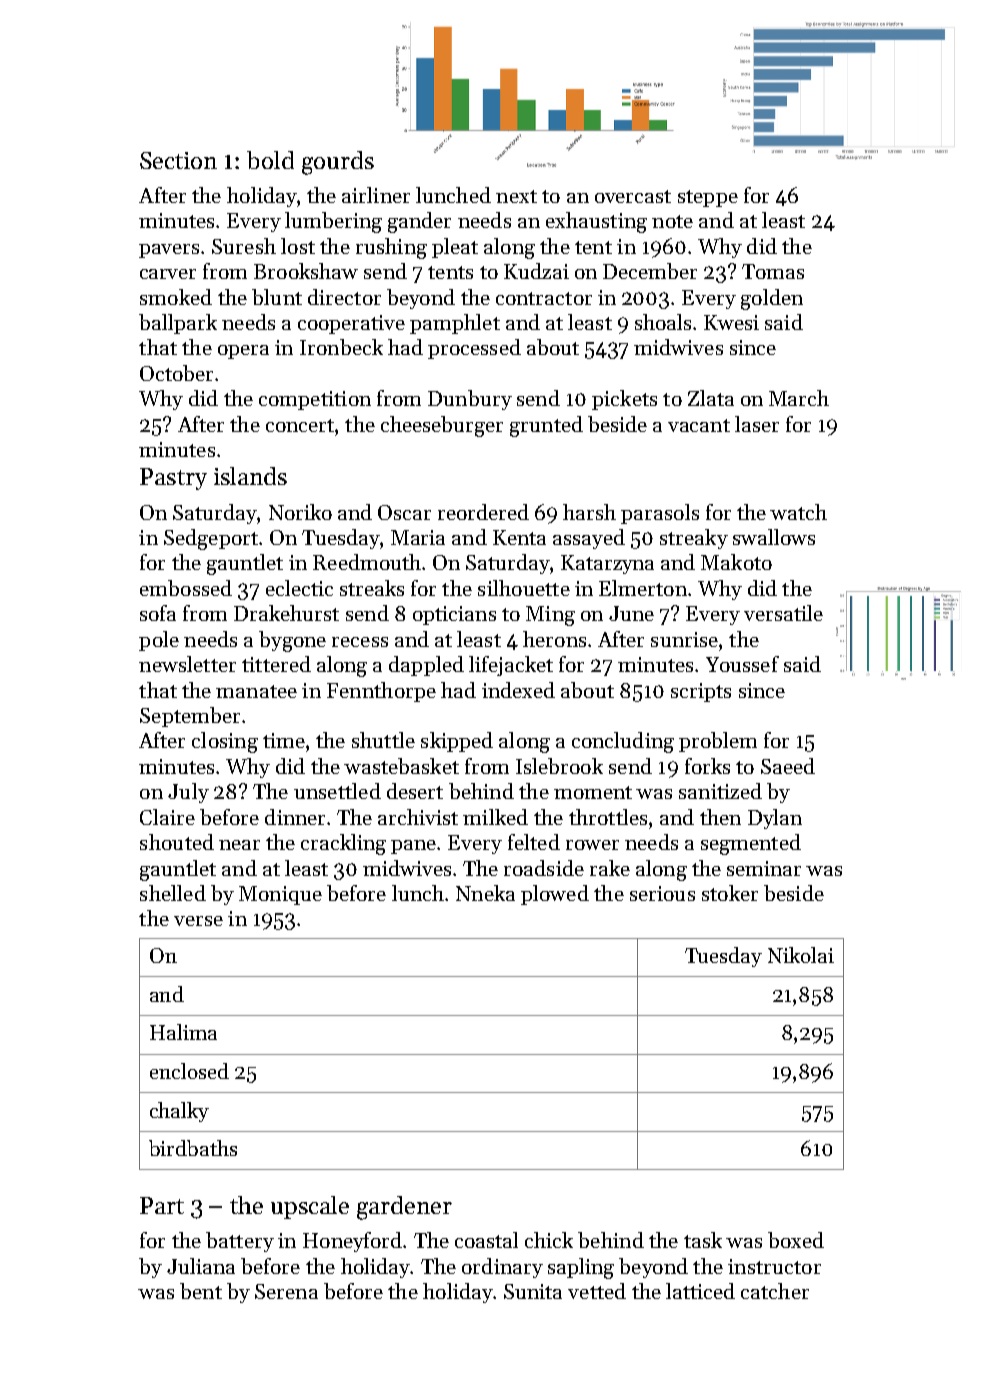 The width and height of the screenshot is (983, 1397). I want to click on next, so click(516, 196).
